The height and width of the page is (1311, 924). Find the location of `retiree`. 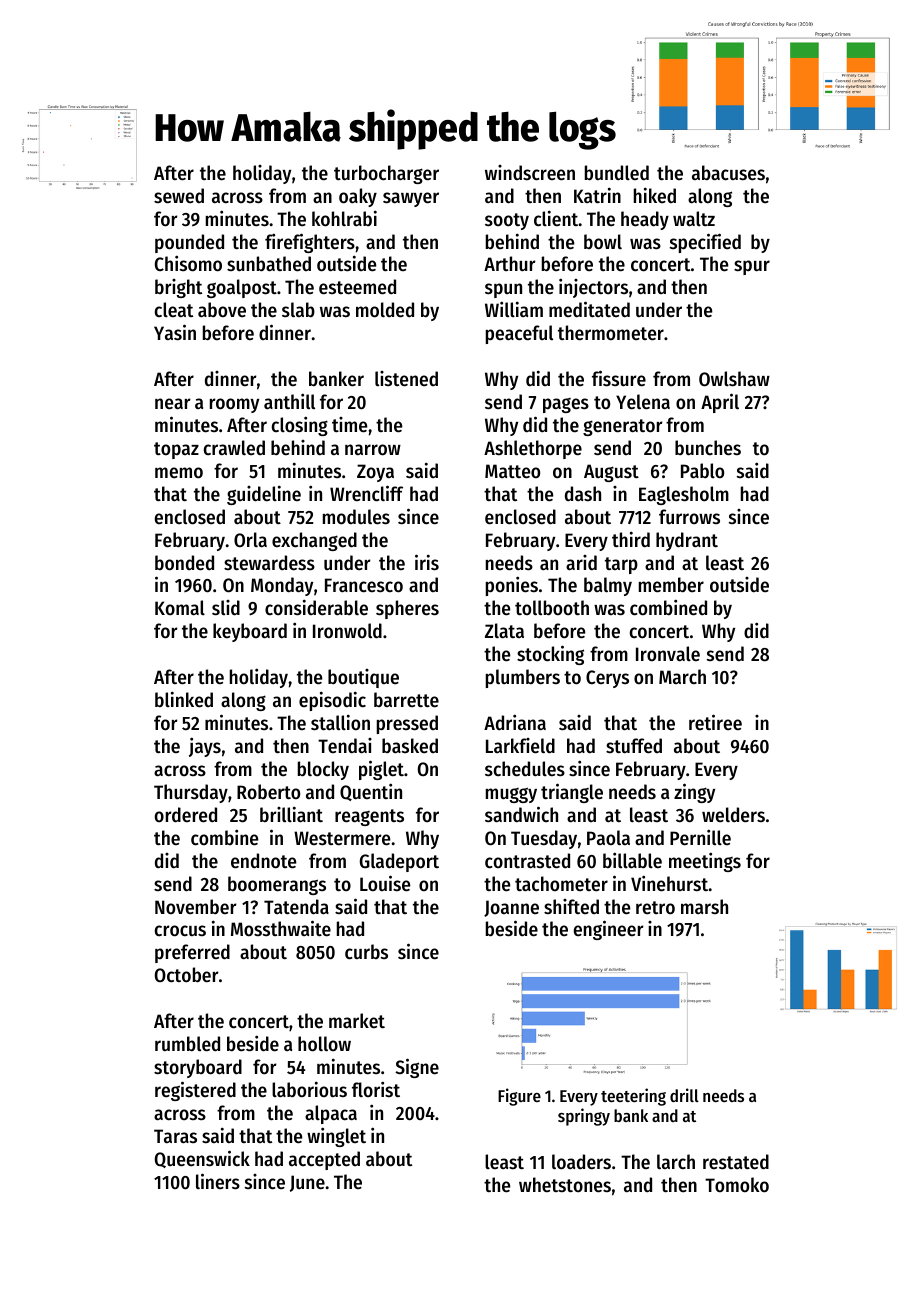

retiree is located at coordinates (715, 722).
